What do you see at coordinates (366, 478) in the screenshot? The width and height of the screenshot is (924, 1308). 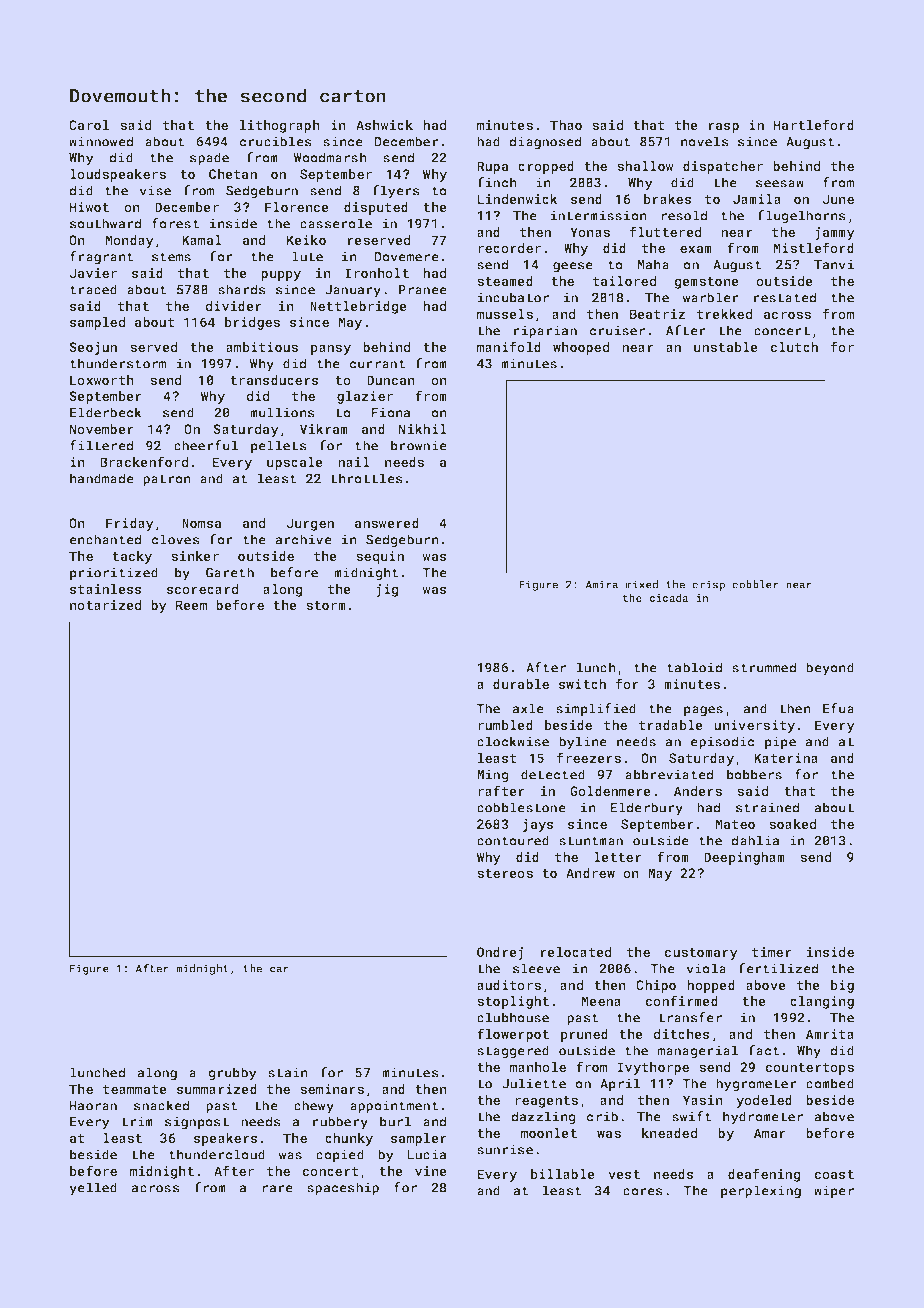 I see `throttles` at bounding box center [366, 478].
